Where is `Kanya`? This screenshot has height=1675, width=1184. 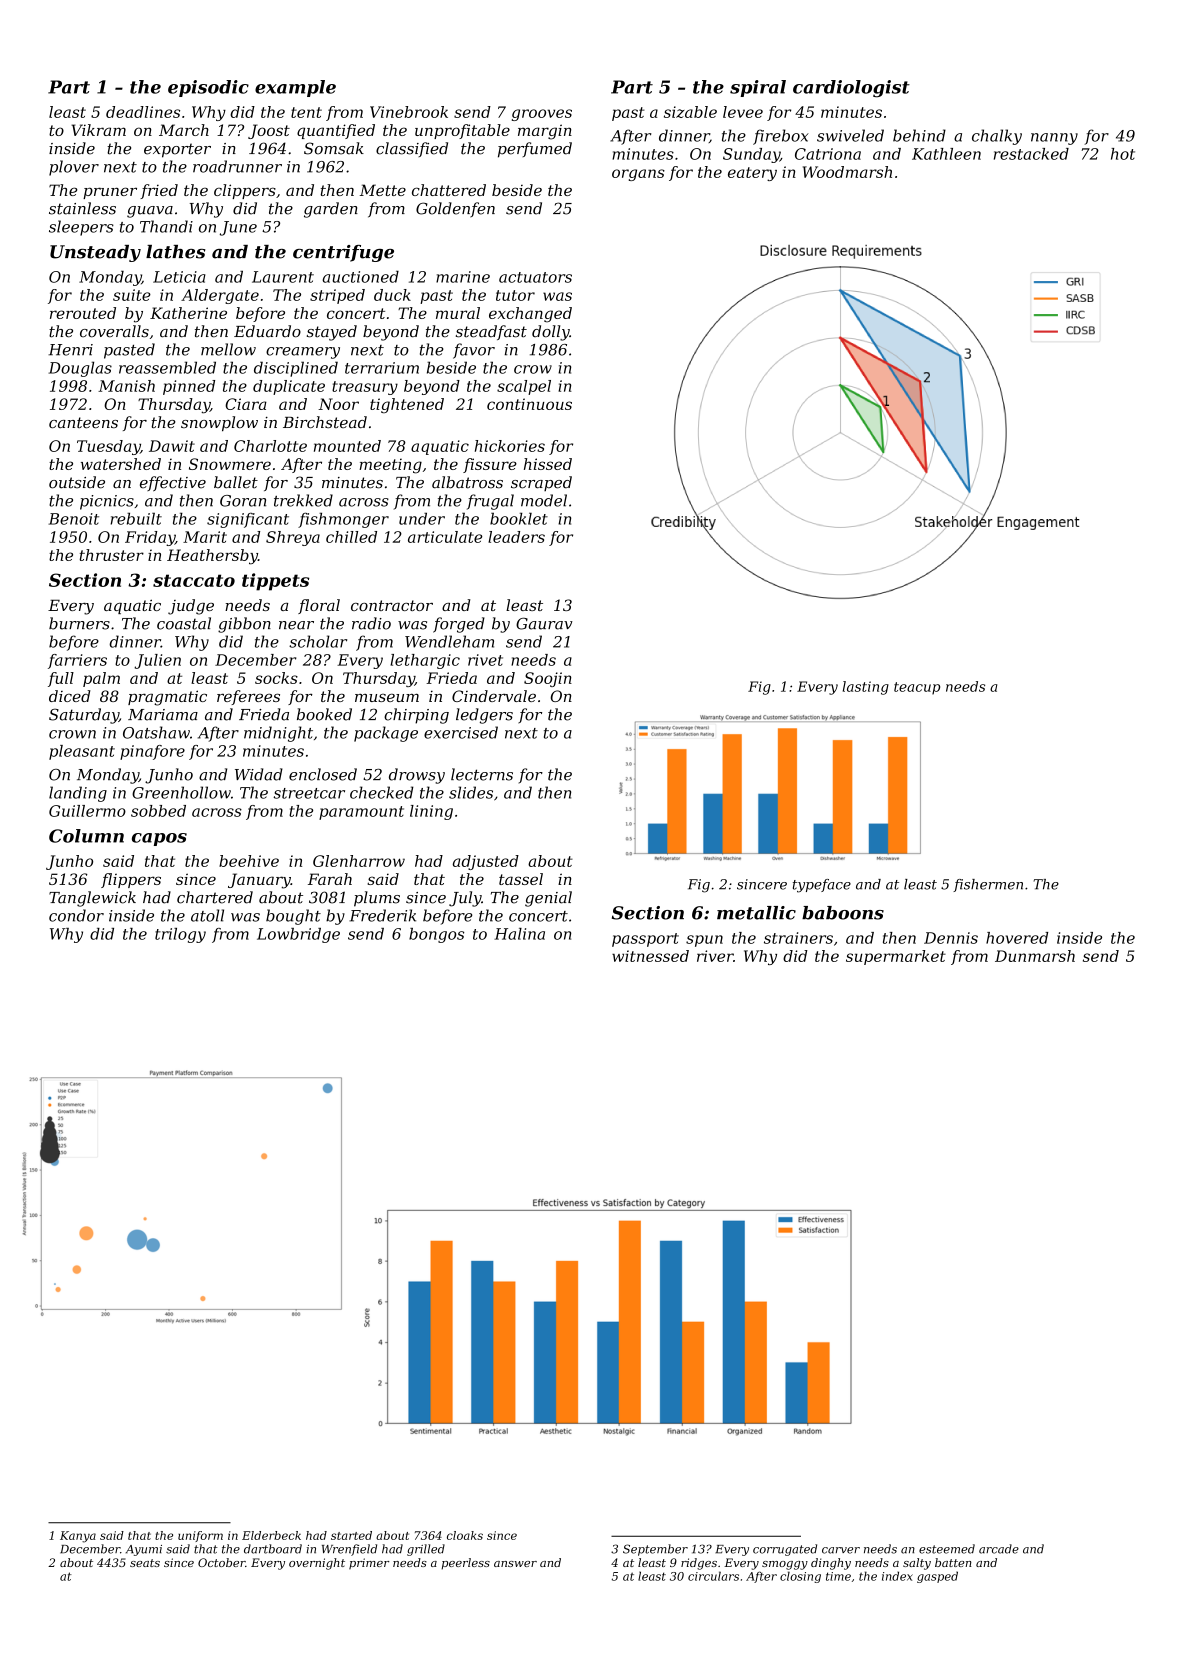
Kanya is located at coordinates (78, 1537).
